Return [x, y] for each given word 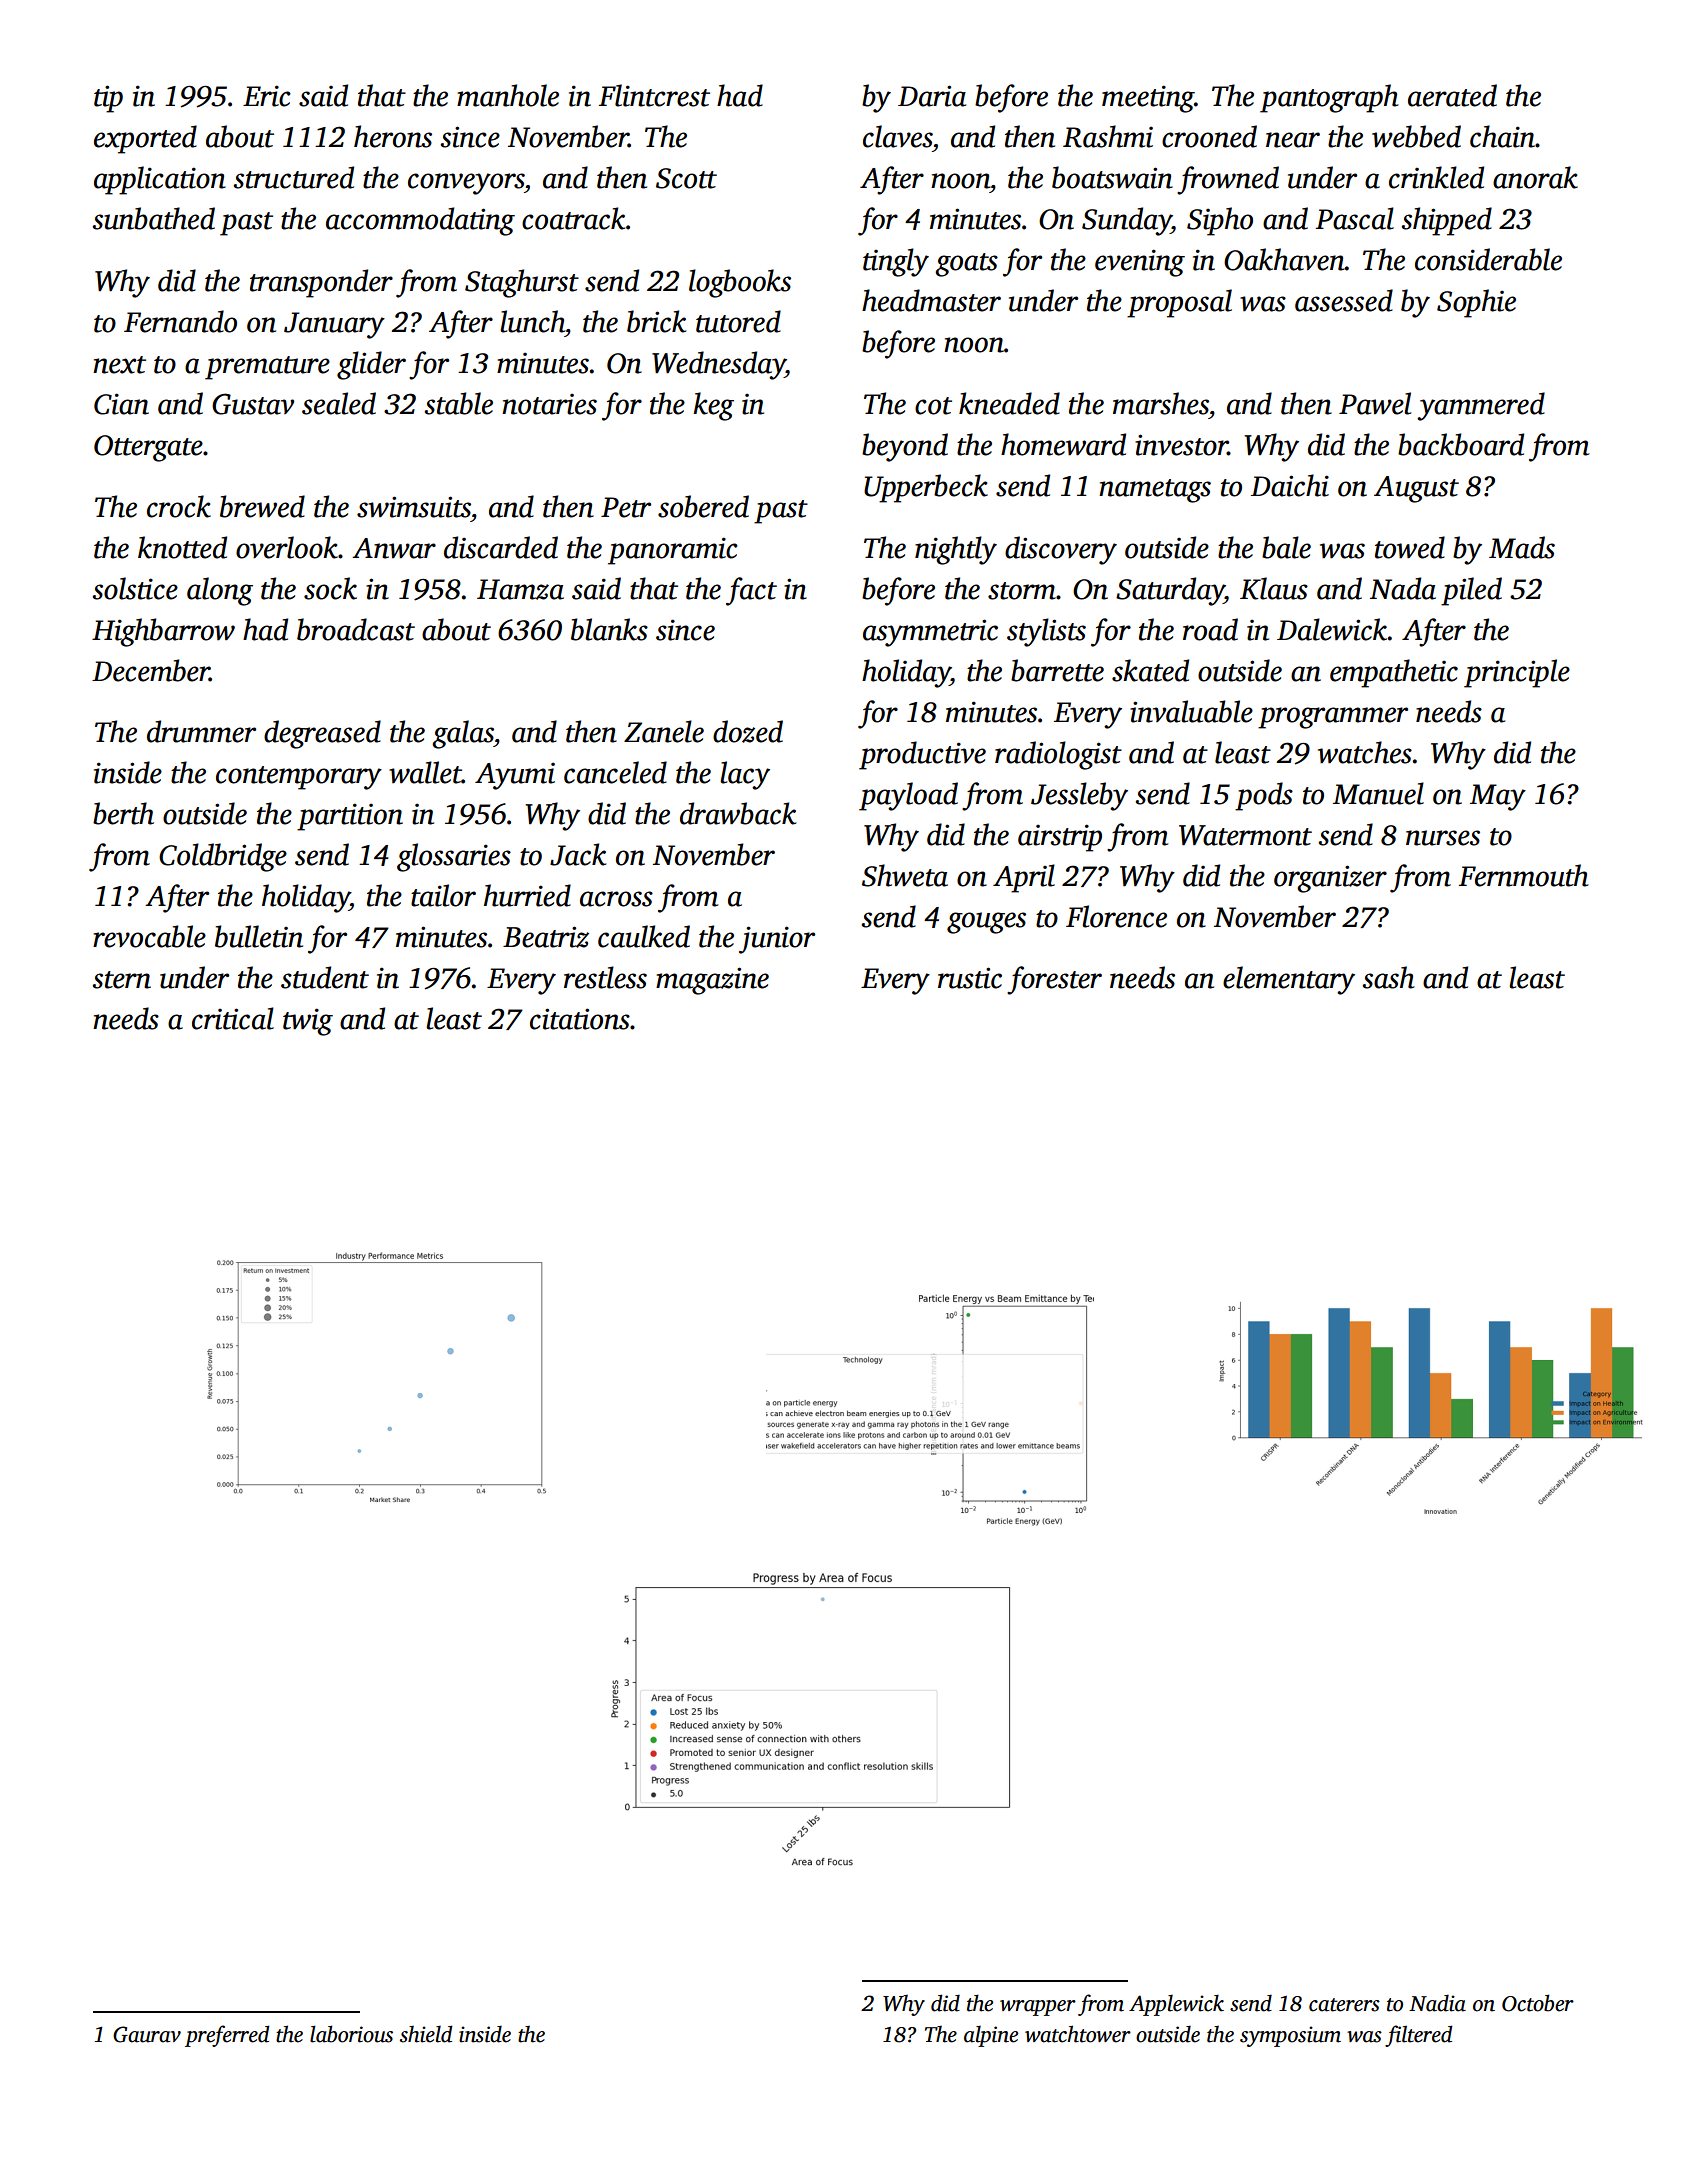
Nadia [1437, 2003]
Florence [1116, 916]
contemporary [299, 778]
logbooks [740, 283]
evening [1140, 263]
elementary [1289, 980]
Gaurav [147, 2034]
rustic [970, 978]
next [119, 365]
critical [233, 1018]
